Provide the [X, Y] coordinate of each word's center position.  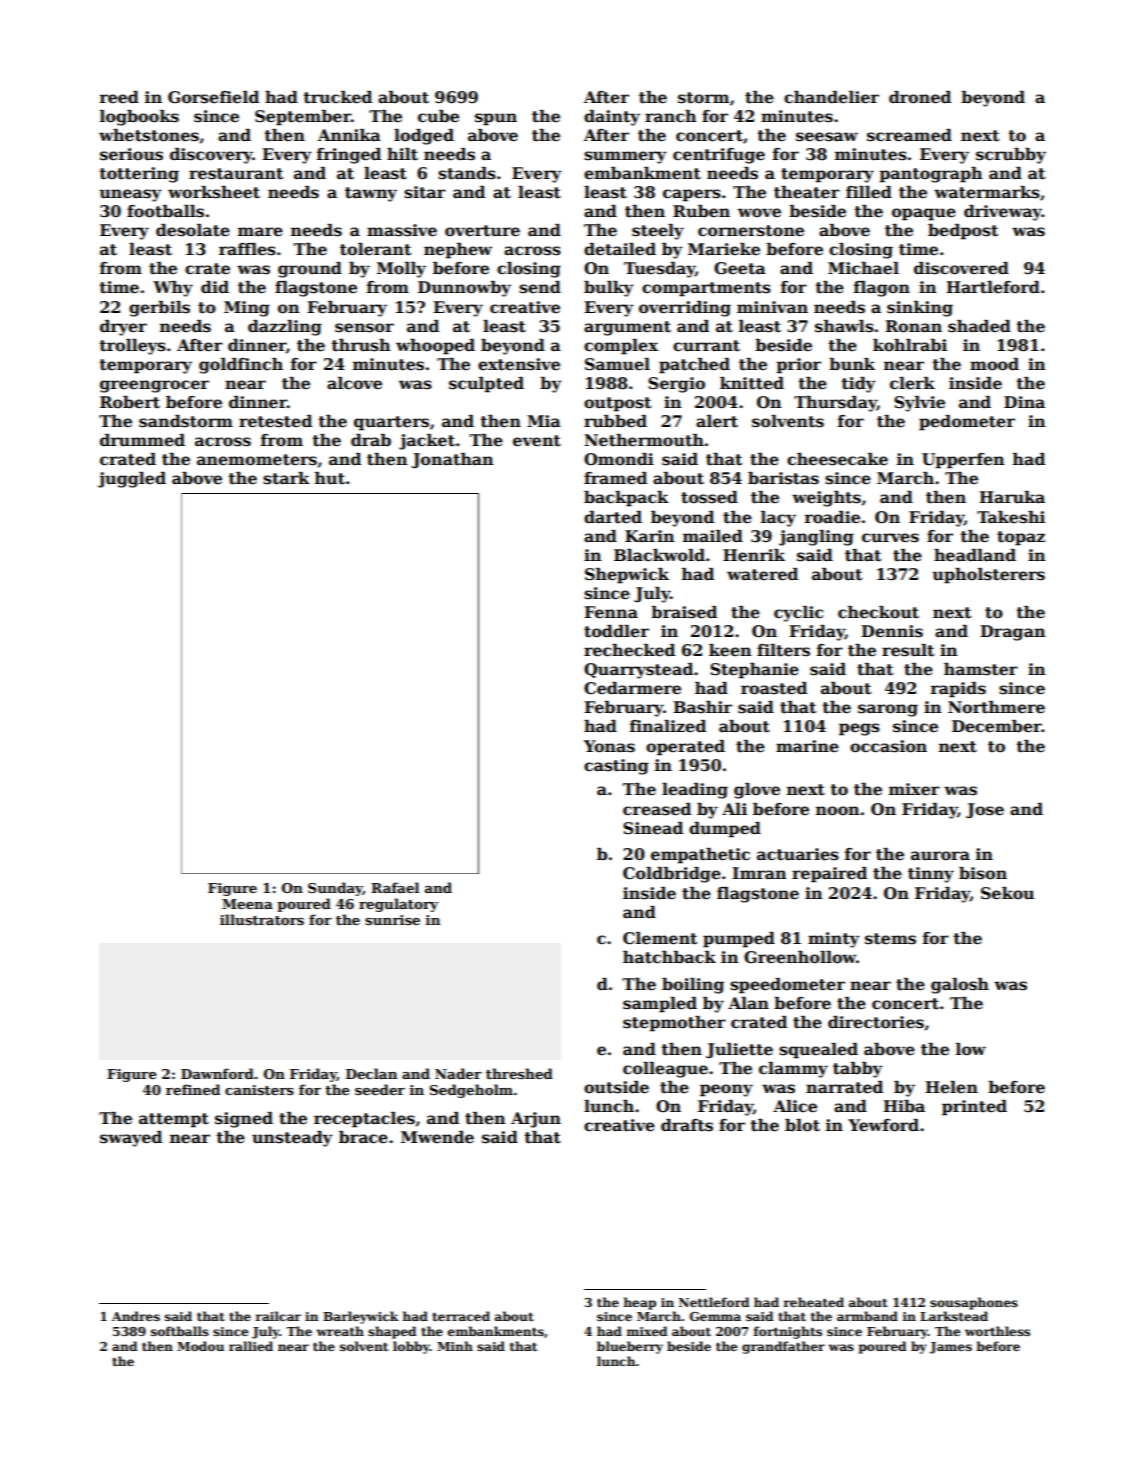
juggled [132, 480]
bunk [852, 364]
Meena [247, 904]
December [997, 726]
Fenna [611, 612]
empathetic [700, 856]
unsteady [292, 1139]
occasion [888, 746]
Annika [349, 135]
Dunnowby [464, 289]
